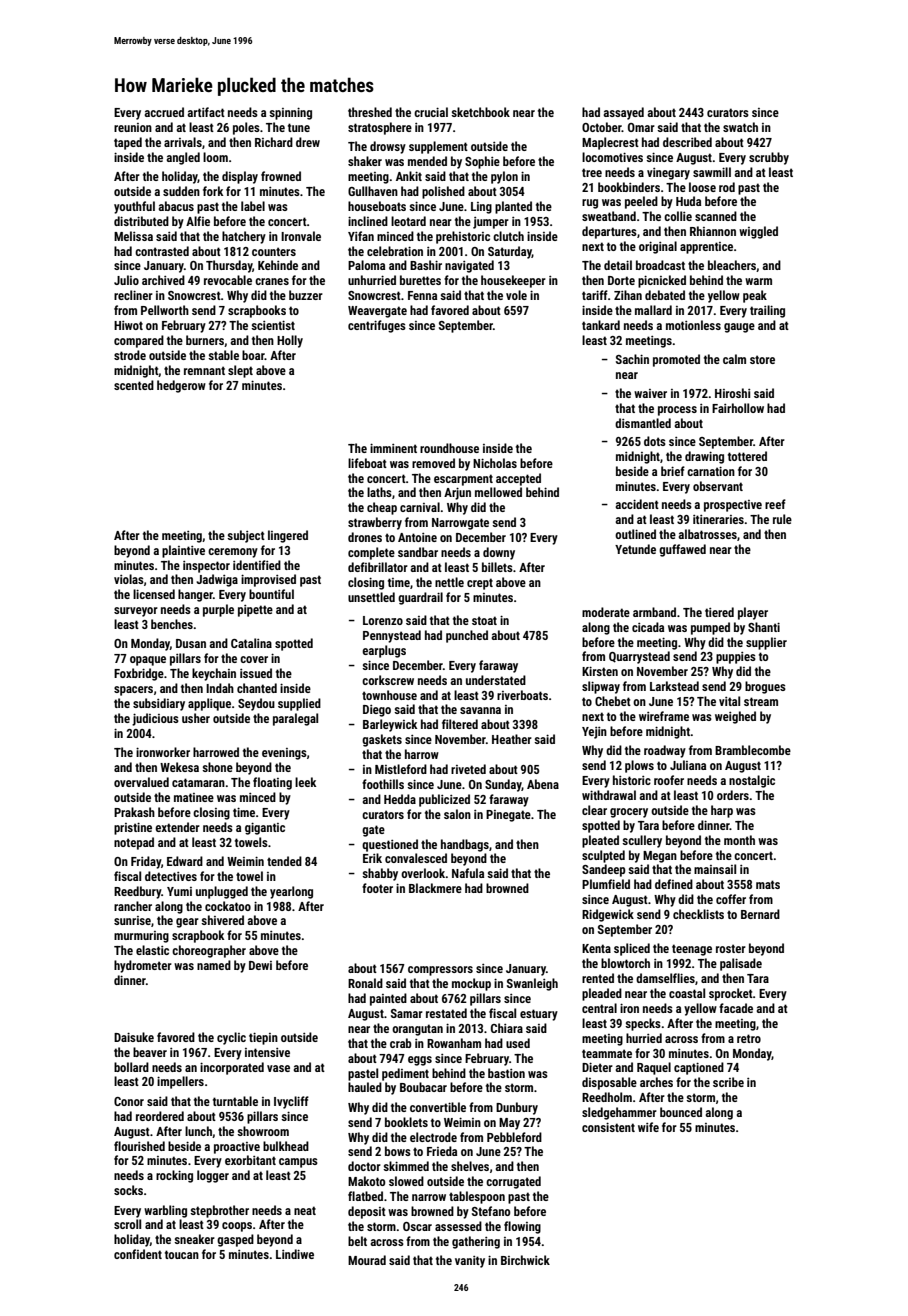  What do you see at coordinates (400, 799) in the screenshot?
I see `Hedda` at bounding box center [400, 799].
